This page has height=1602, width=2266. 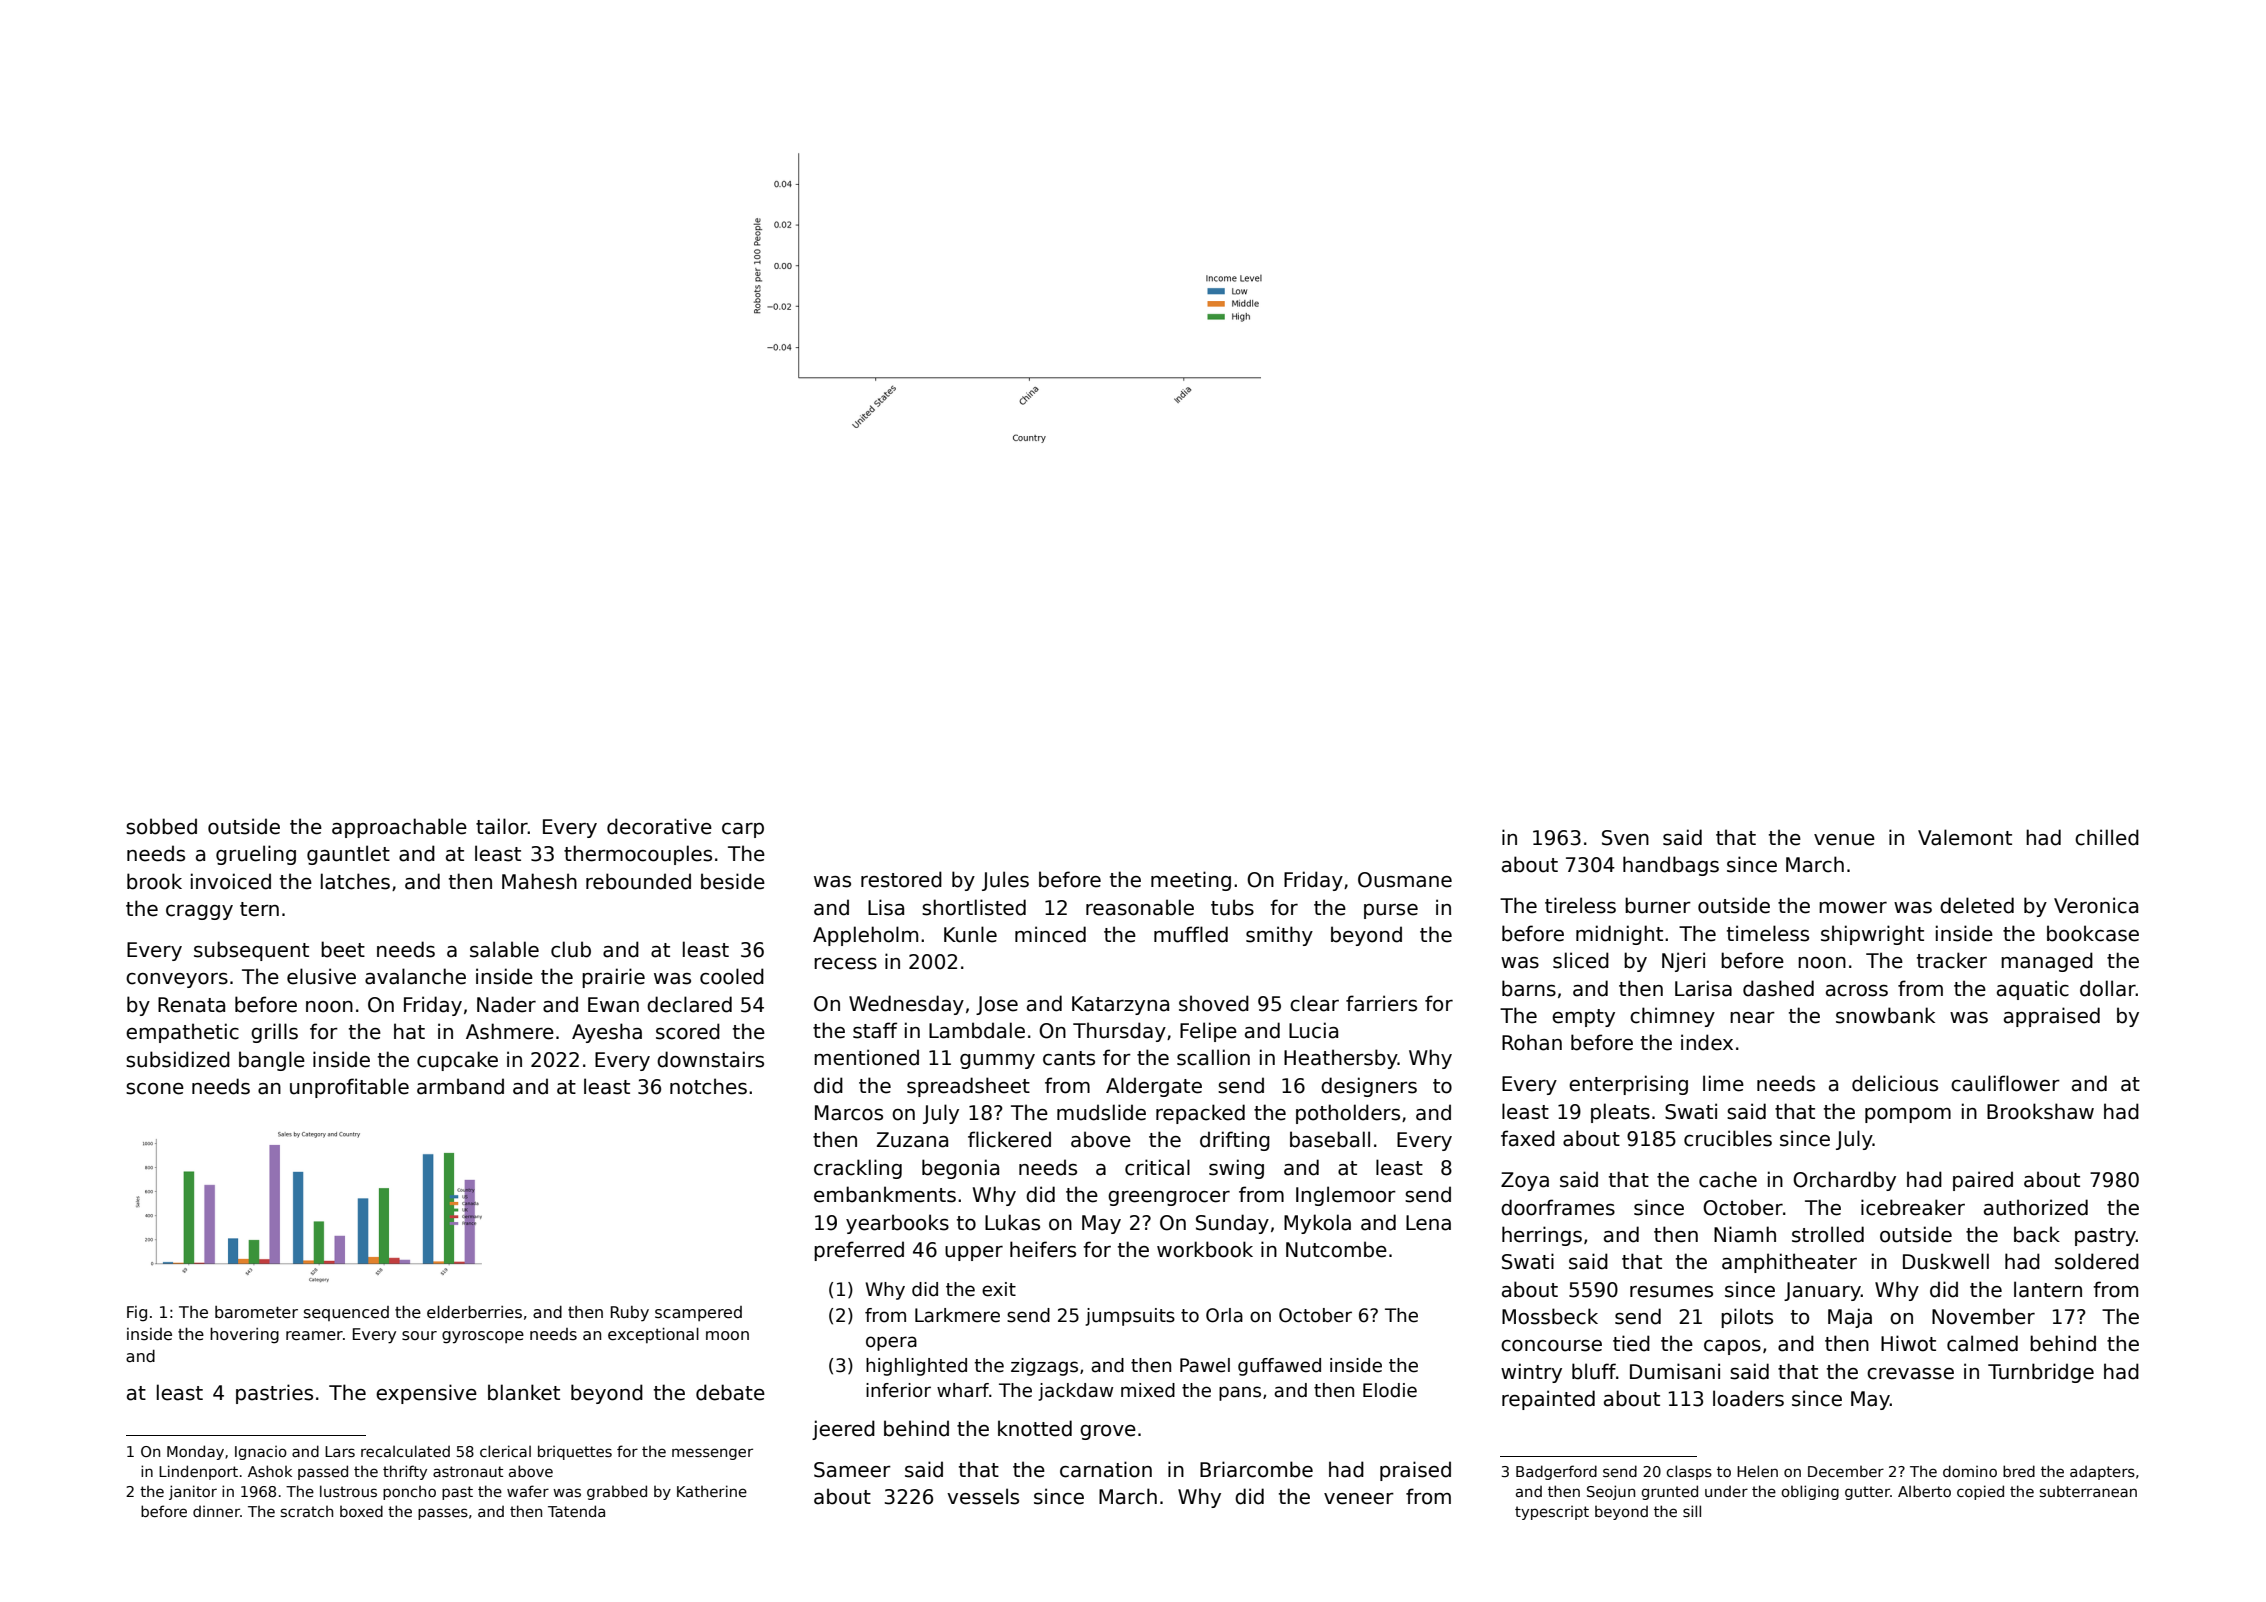 What do you see at coordinates (974, 907) in the page?
I see `shortlisted` at bounding box center [974, 907].
